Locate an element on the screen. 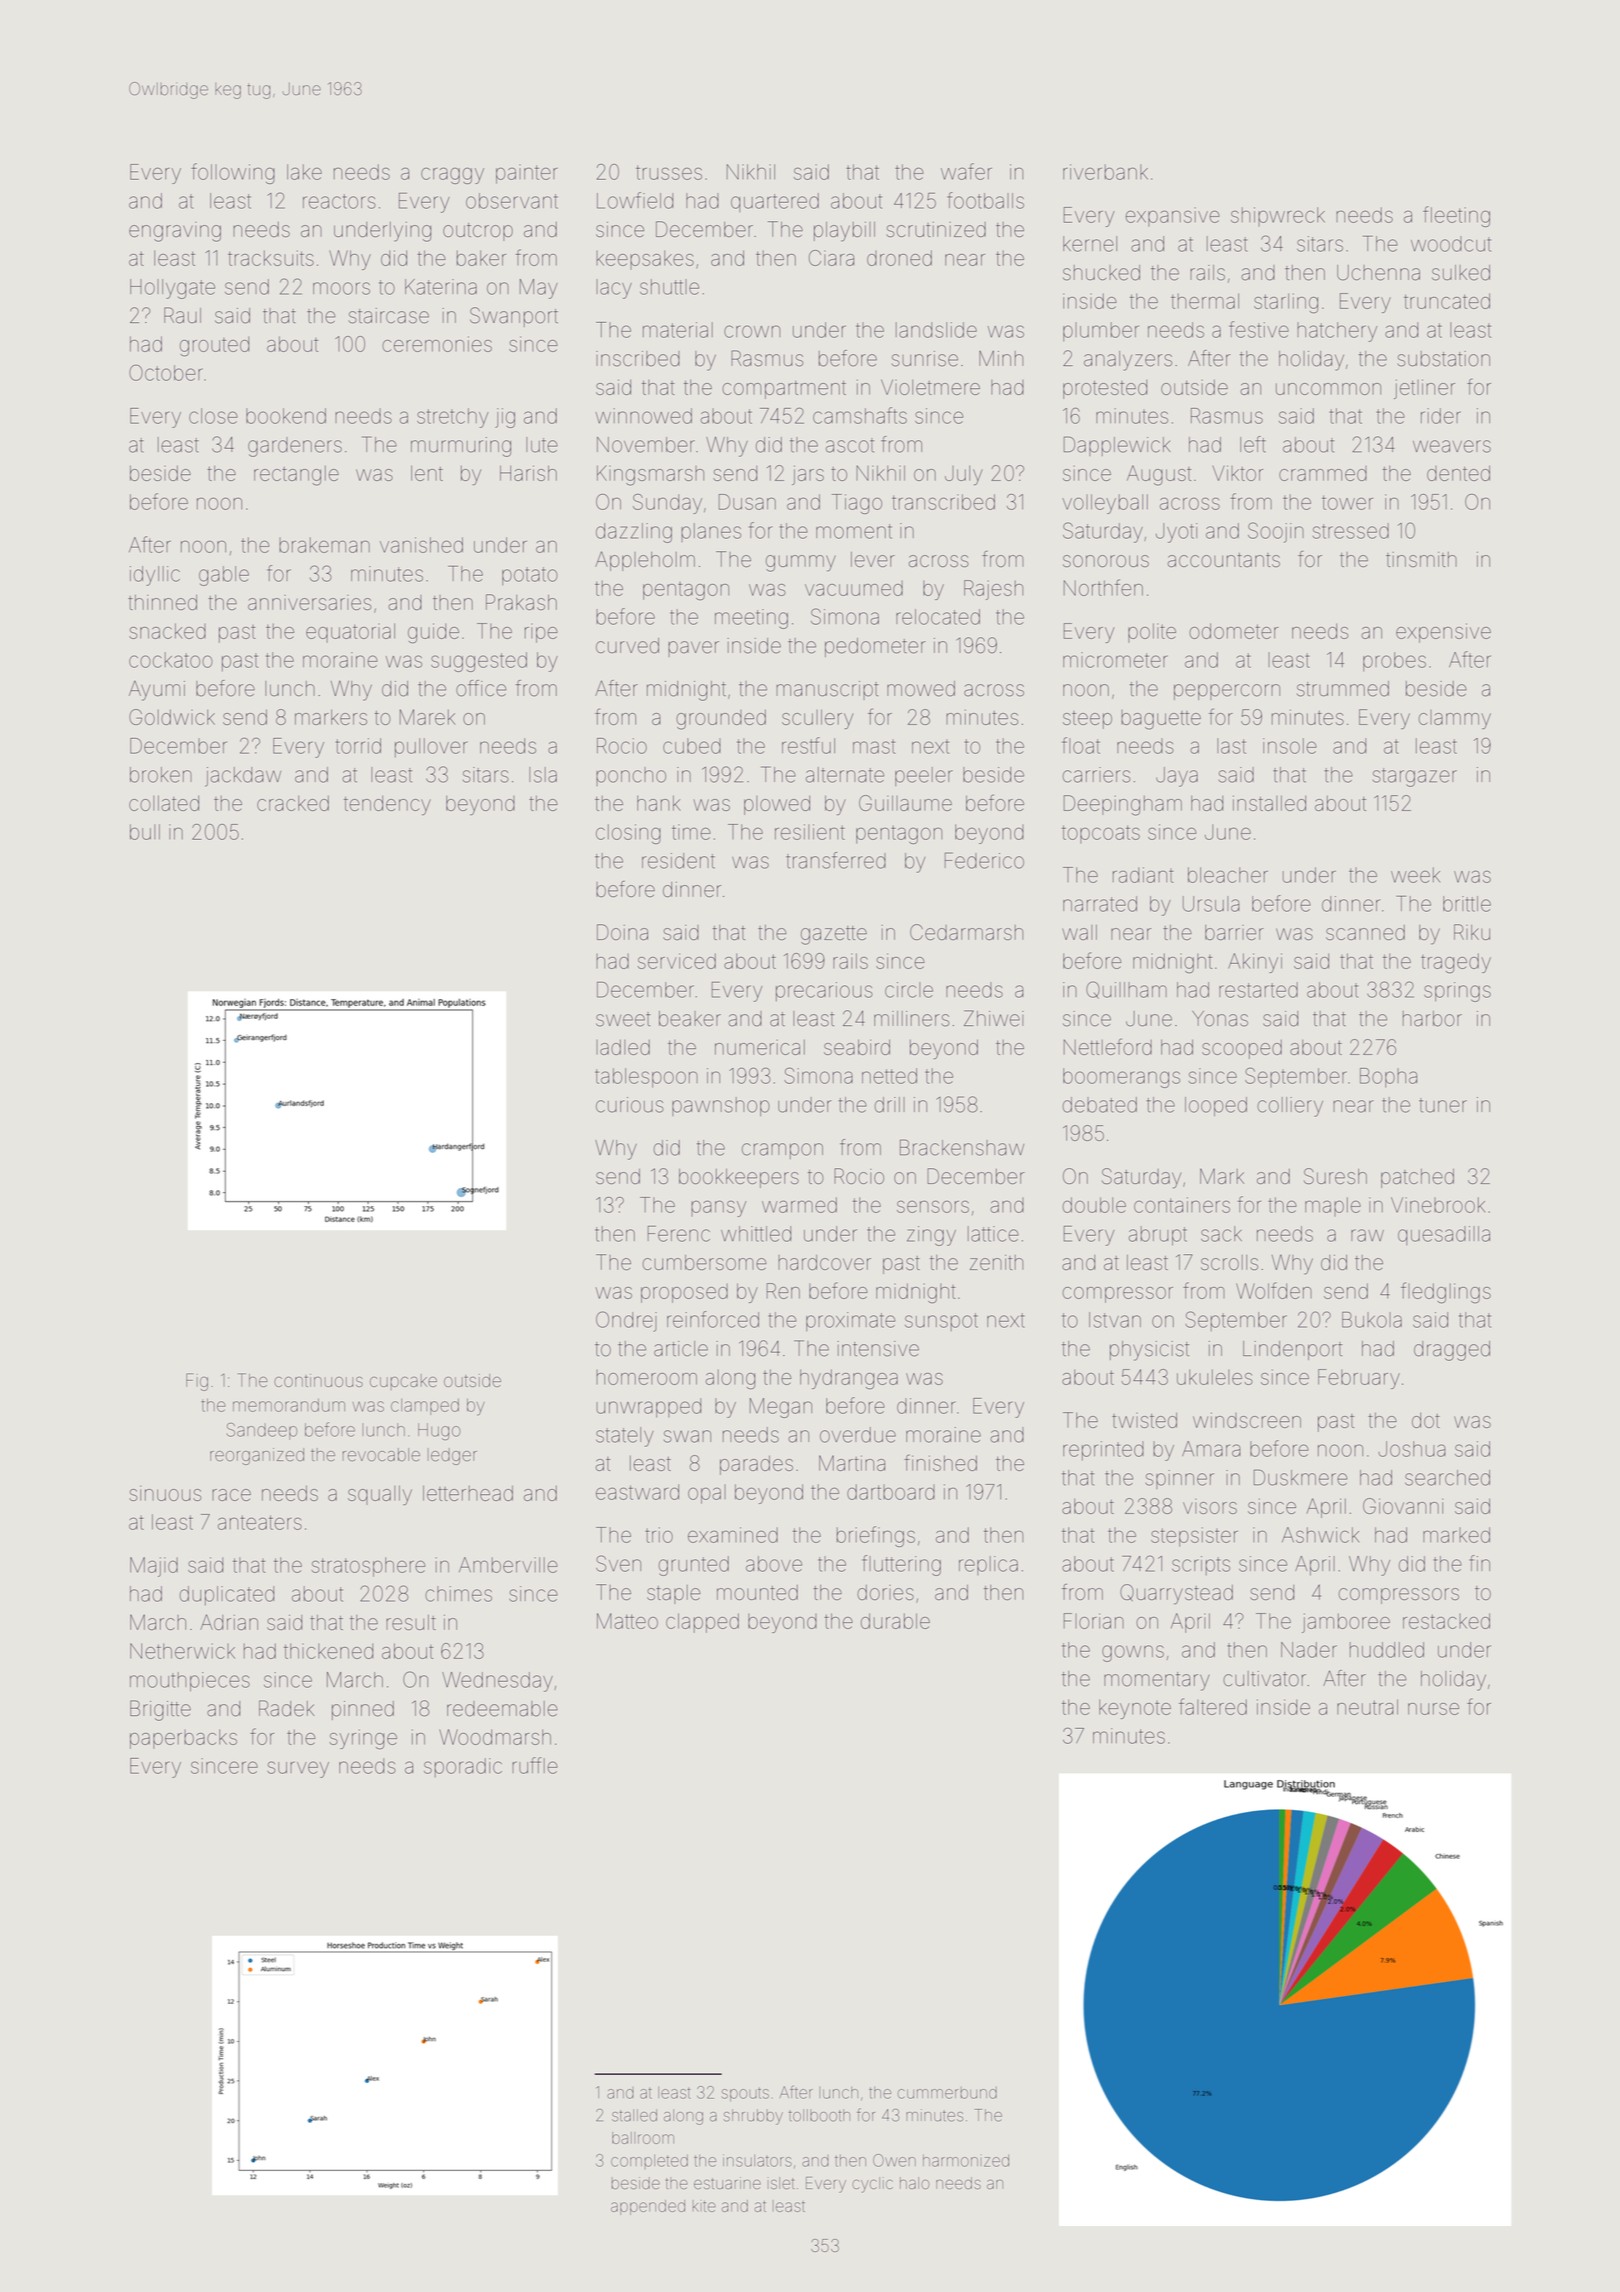  Minh is located at coordinates (1001, 358).
